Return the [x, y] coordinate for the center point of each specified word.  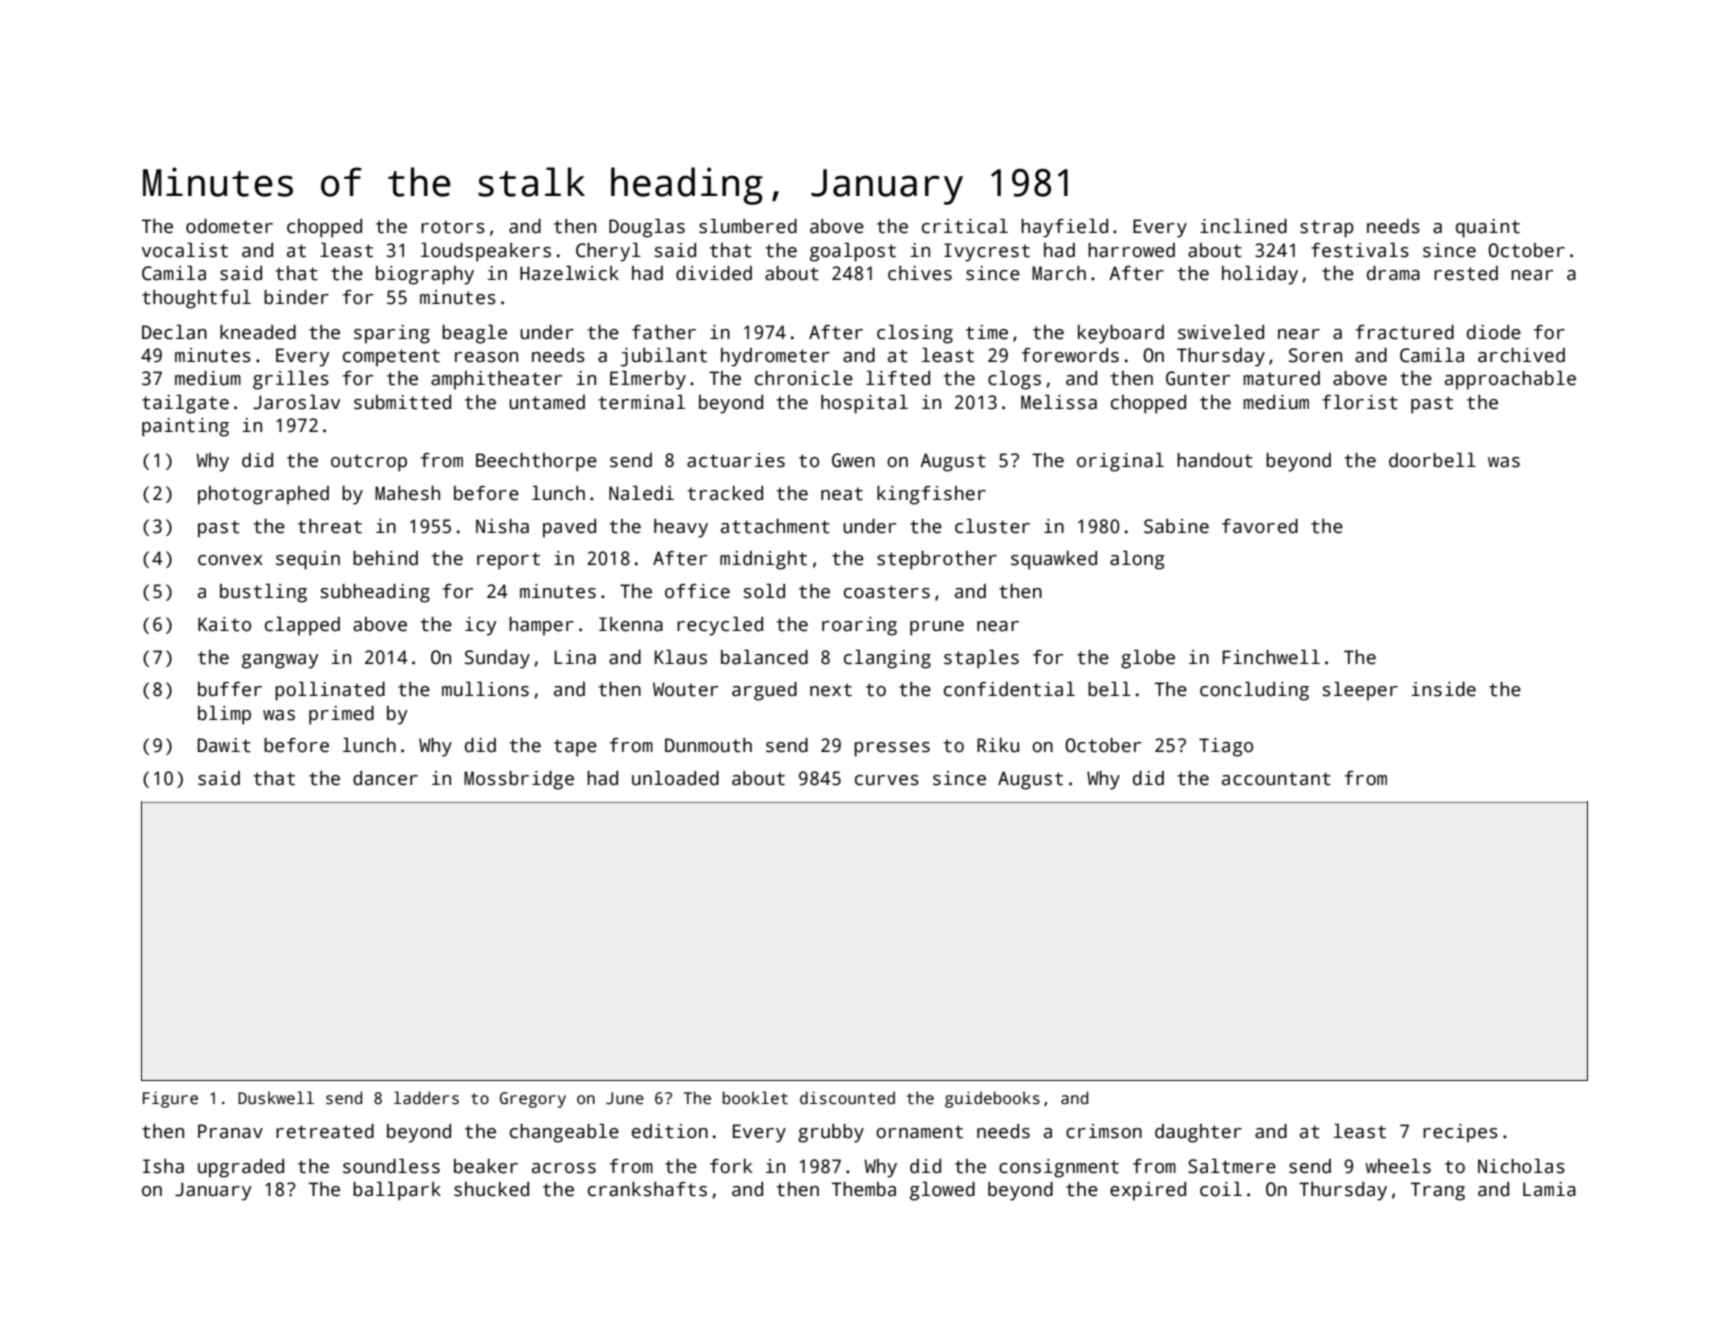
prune [937, 628]
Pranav [230, 1131]
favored [1260, 526]
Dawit [224, 745]
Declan [174, 332]
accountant [1276, 779]
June [625, 1098]
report [508, 561]
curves [887, 780]
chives [920, 273]
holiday [1260, 275]
